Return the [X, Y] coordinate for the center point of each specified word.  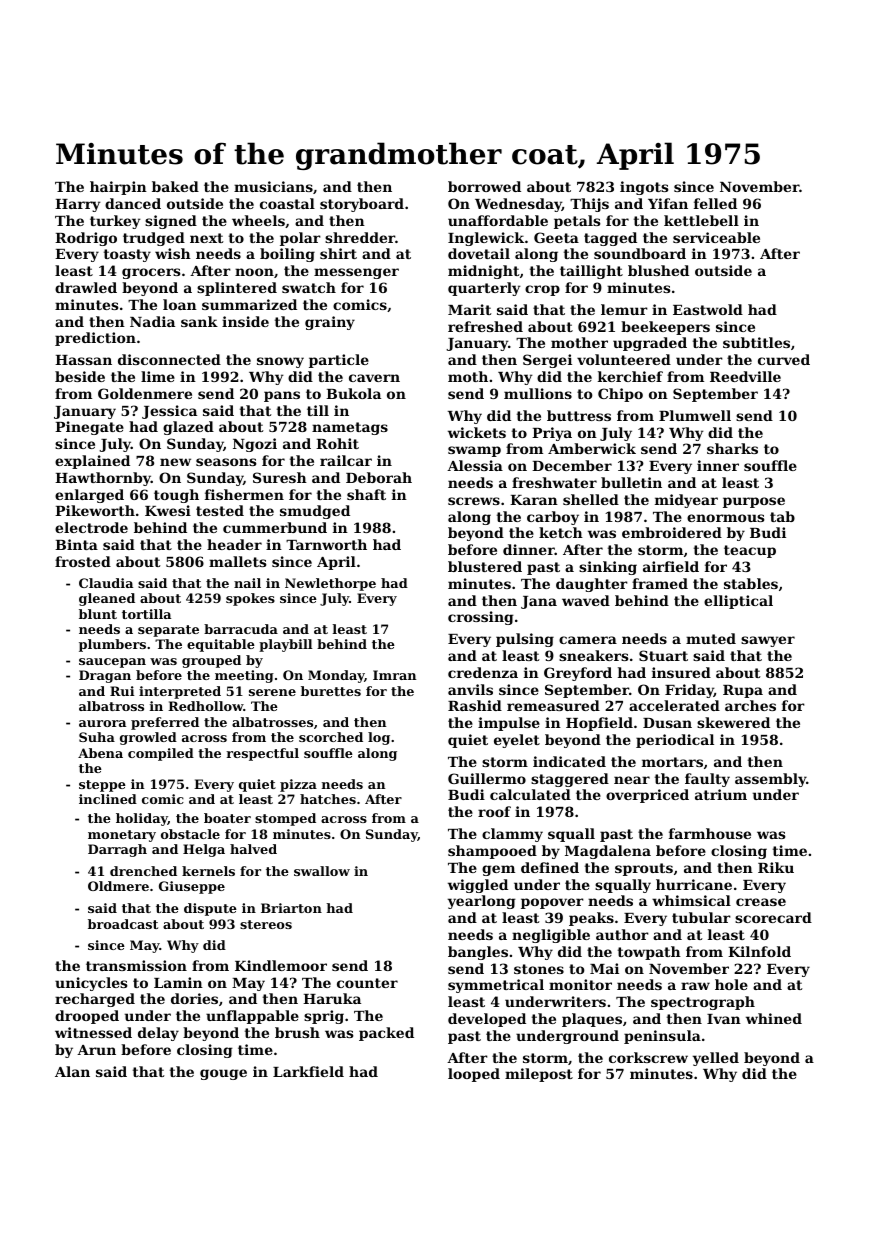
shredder [360, 237]
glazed [188, 428]
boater [227, 818]
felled [715, 203]
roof [494, 811]
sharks [732, 448]
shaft [366, 494]
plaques [592, 1020]
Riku [776, 867]
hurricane [694, 884]
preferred [165, 723]
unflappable [252, 1017]
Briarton [291, 908]
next [207, 238]
